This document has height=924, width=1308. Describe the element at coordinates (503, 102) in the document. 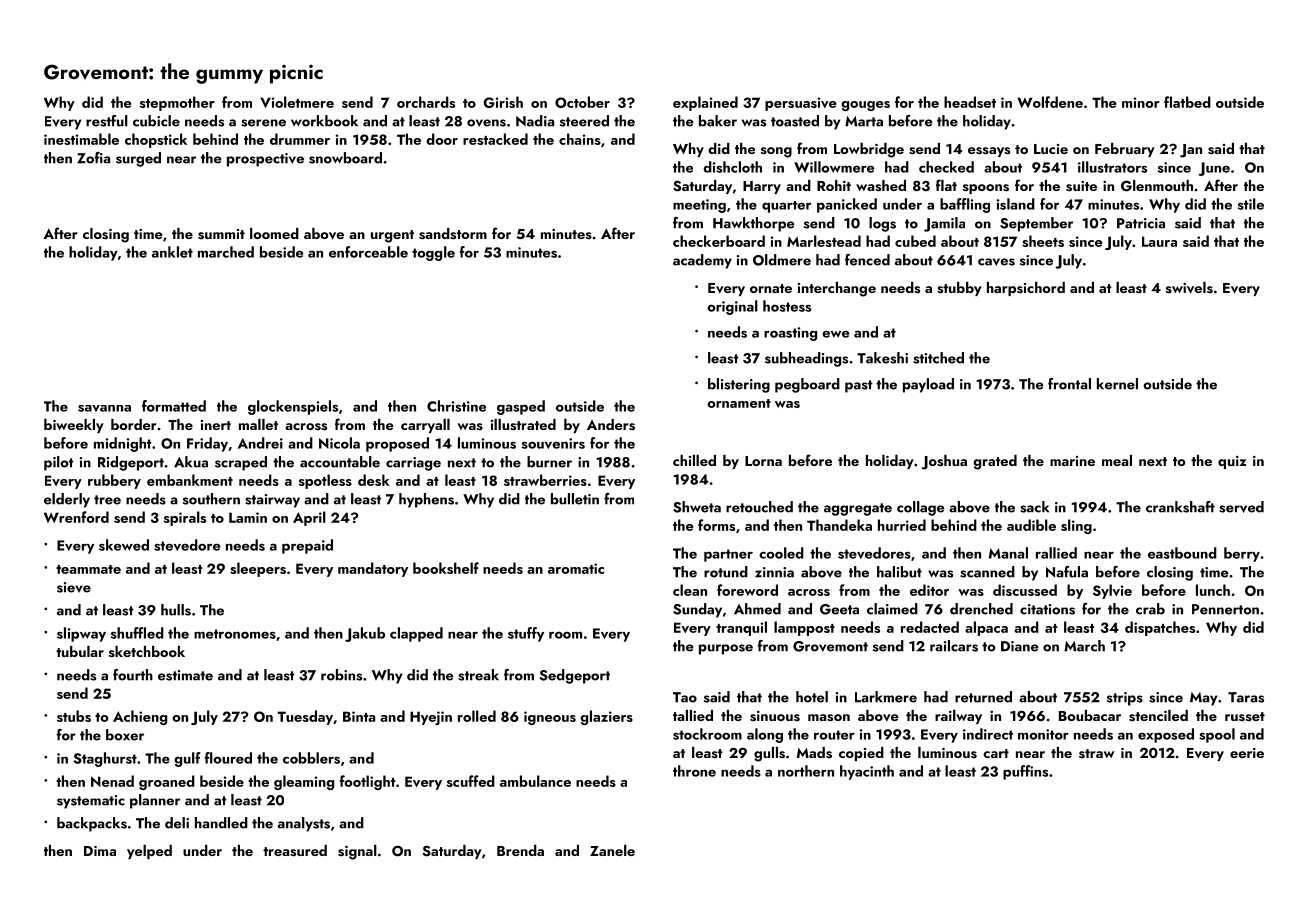

I see `Girish` at that location.
